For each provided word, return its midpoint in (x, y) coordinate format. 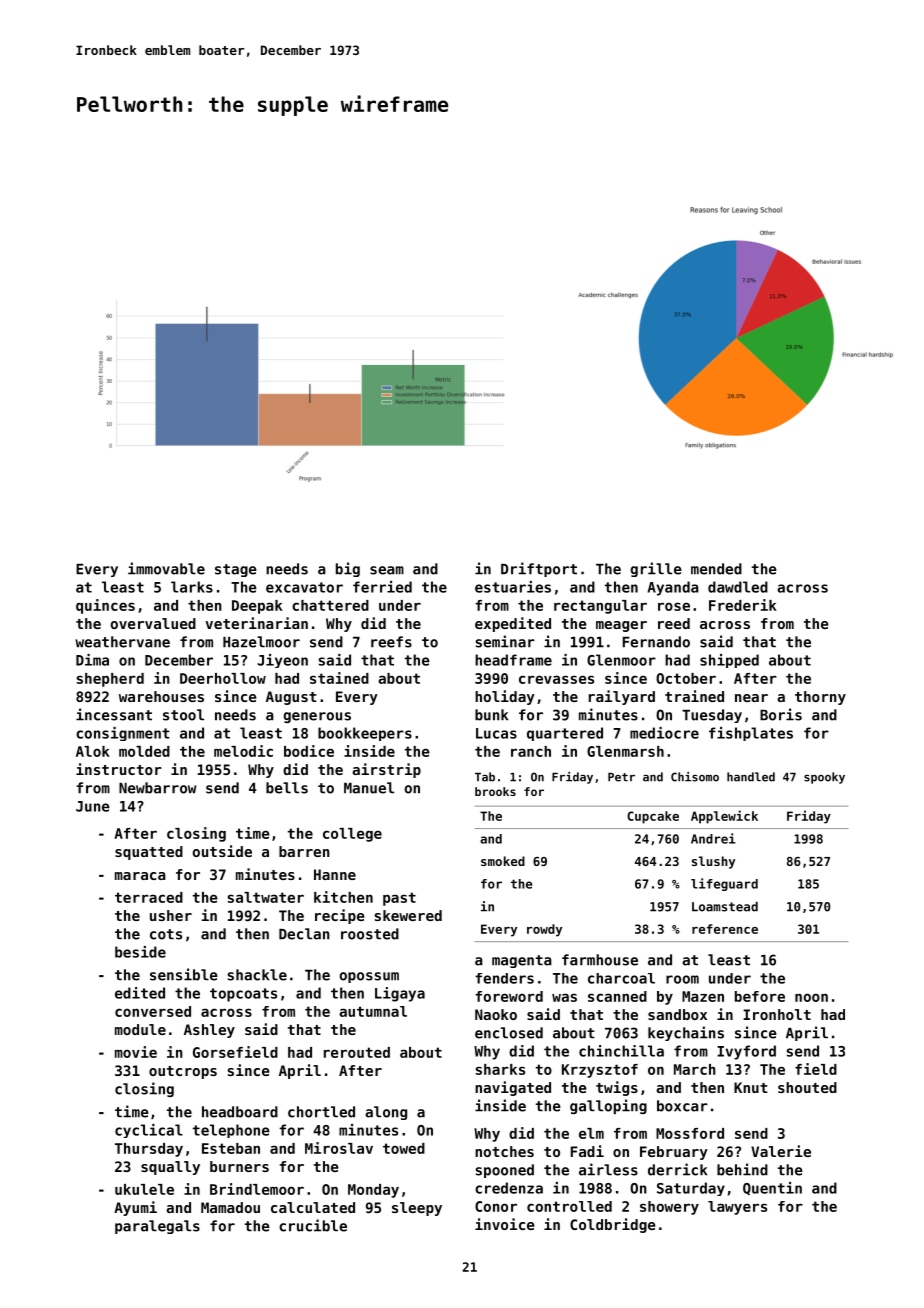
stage (236, 570)
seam (387, 570)
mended (716, 569)
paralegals (157, 1227)
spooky (824, 778)
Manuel (369, 788)
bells (287, 788)
